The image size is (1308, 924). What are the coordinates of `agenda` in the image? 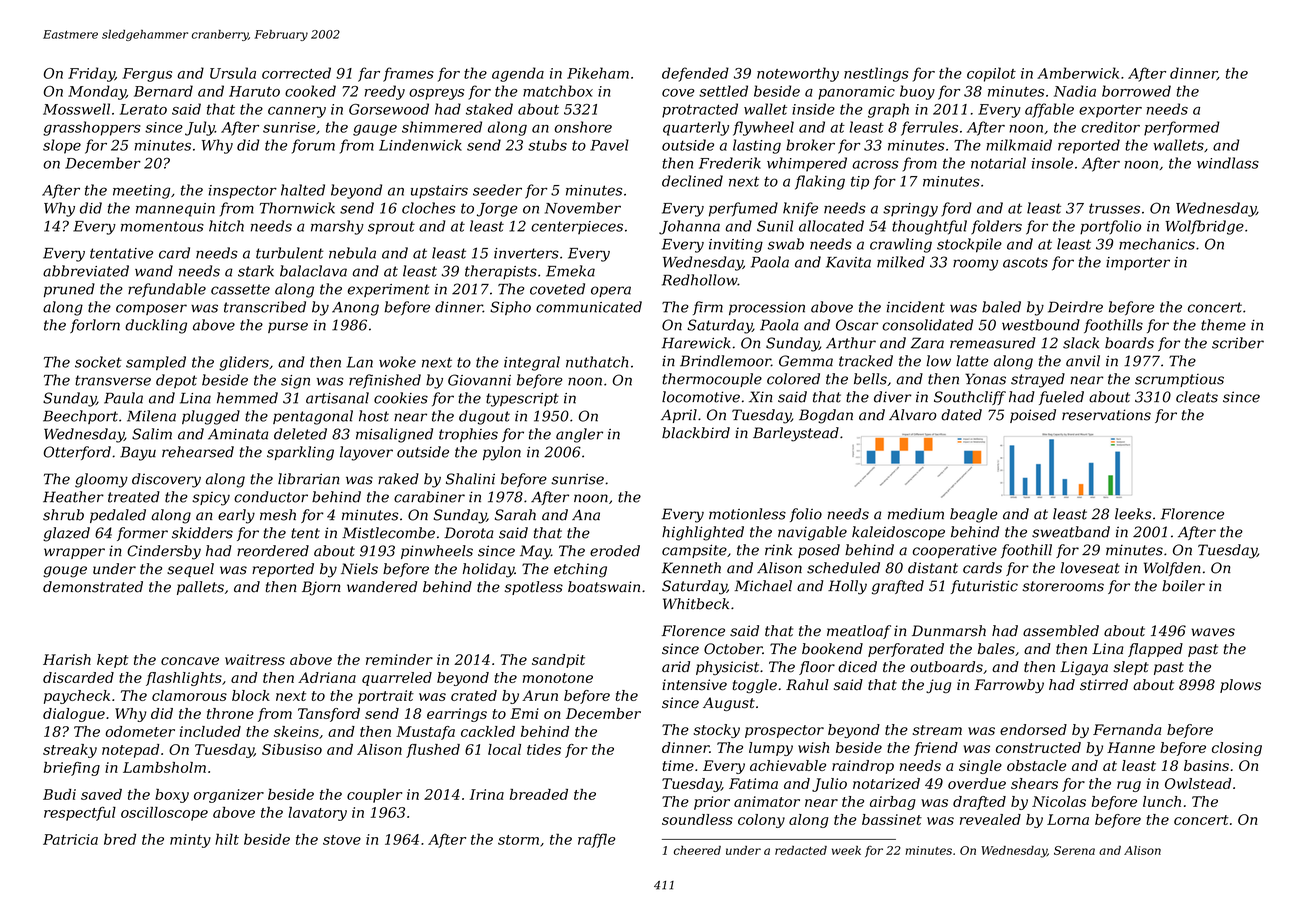 It's located at (518, 74).
